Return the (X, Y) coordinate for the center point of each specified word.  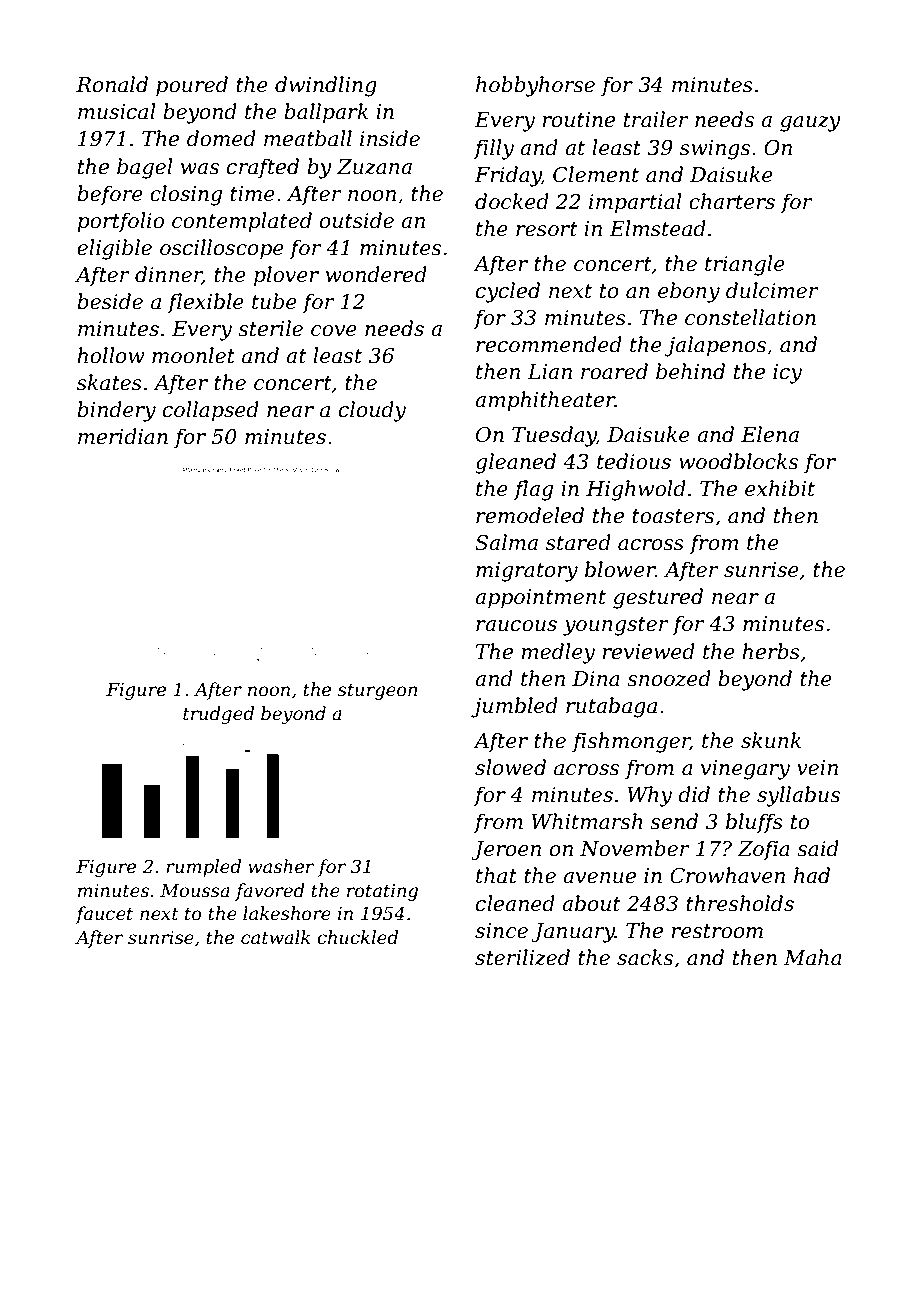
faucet (104, 915)
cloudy (372, 411)
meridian (123, 436)
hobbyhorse (535, 86)
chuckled (357, 937)
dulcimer (772, 290)
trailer (656, 119)
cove (334, 331)
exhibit (780, 488)
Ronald (112, 84)
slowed (510, 767)
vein (817, 768)
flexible (205, 303)
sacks (645, 957)
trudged (218, 715)
